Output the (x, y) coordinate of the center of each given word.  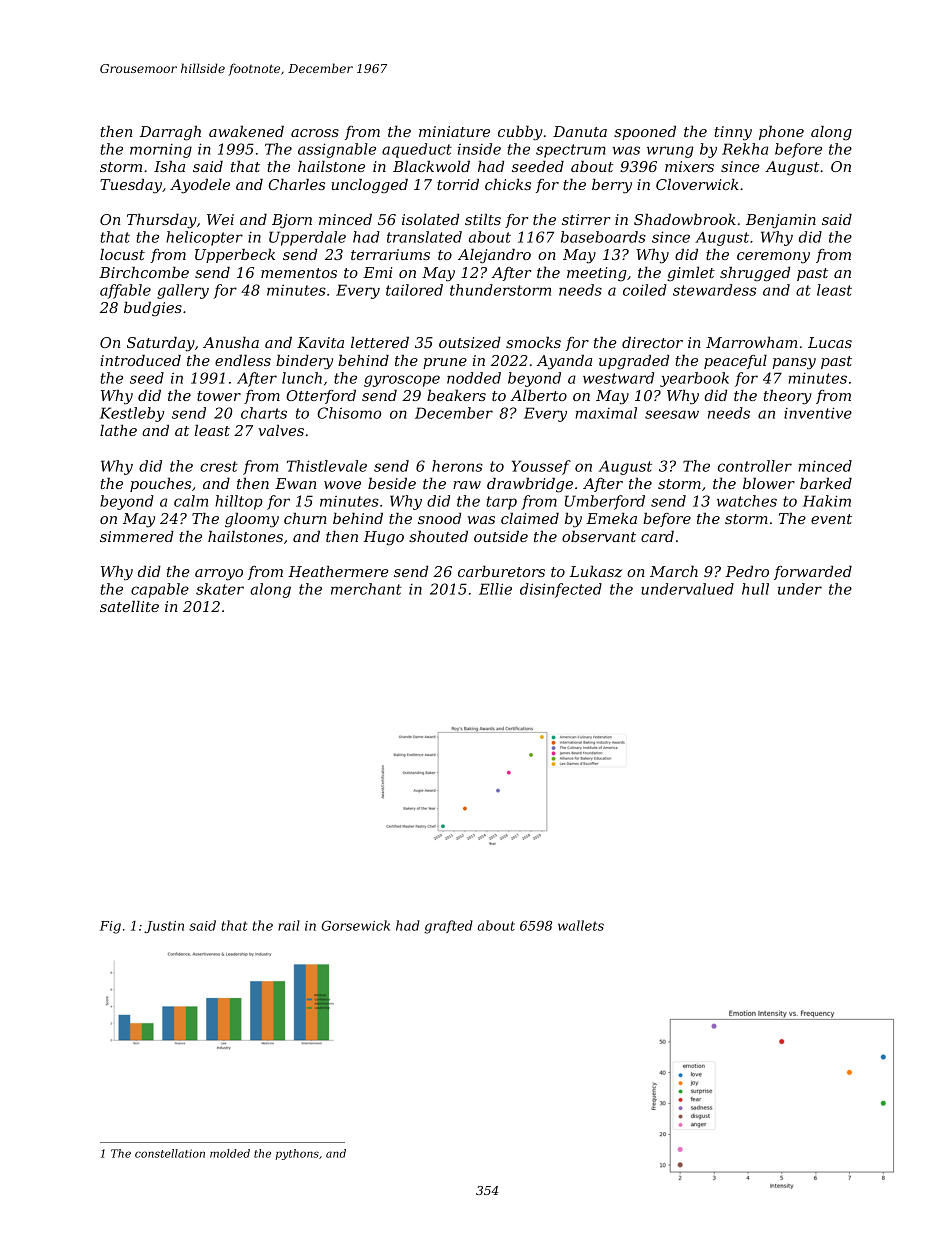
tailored (414, 290)
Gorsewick (356, 925)
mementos (299, 273)
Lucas (830, 342)
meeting (597, 274)
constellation (170, 1153)
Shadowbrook (685, 219)
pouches (160, 485)
